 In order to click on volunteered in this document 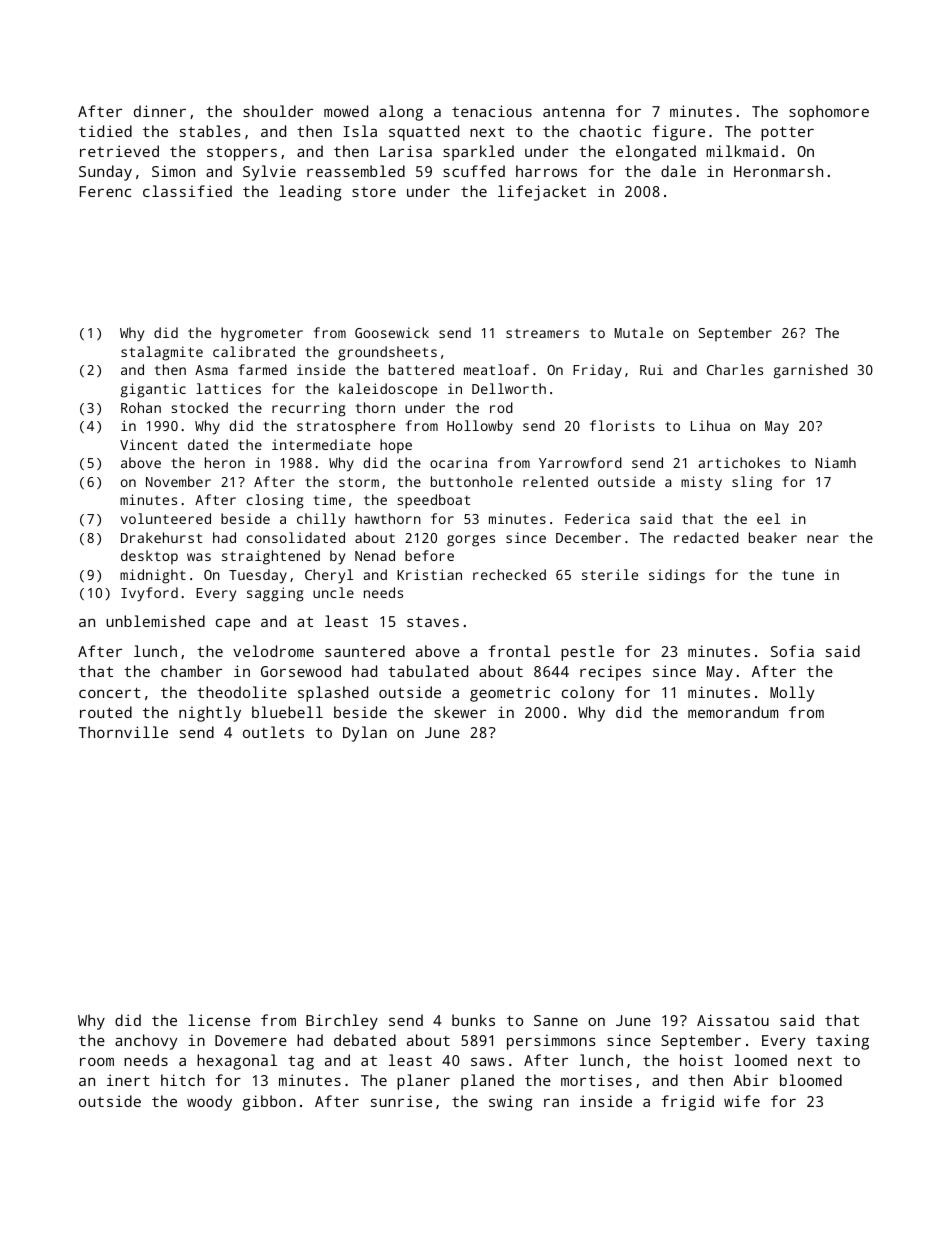, I will do `click(166, 518)`.
